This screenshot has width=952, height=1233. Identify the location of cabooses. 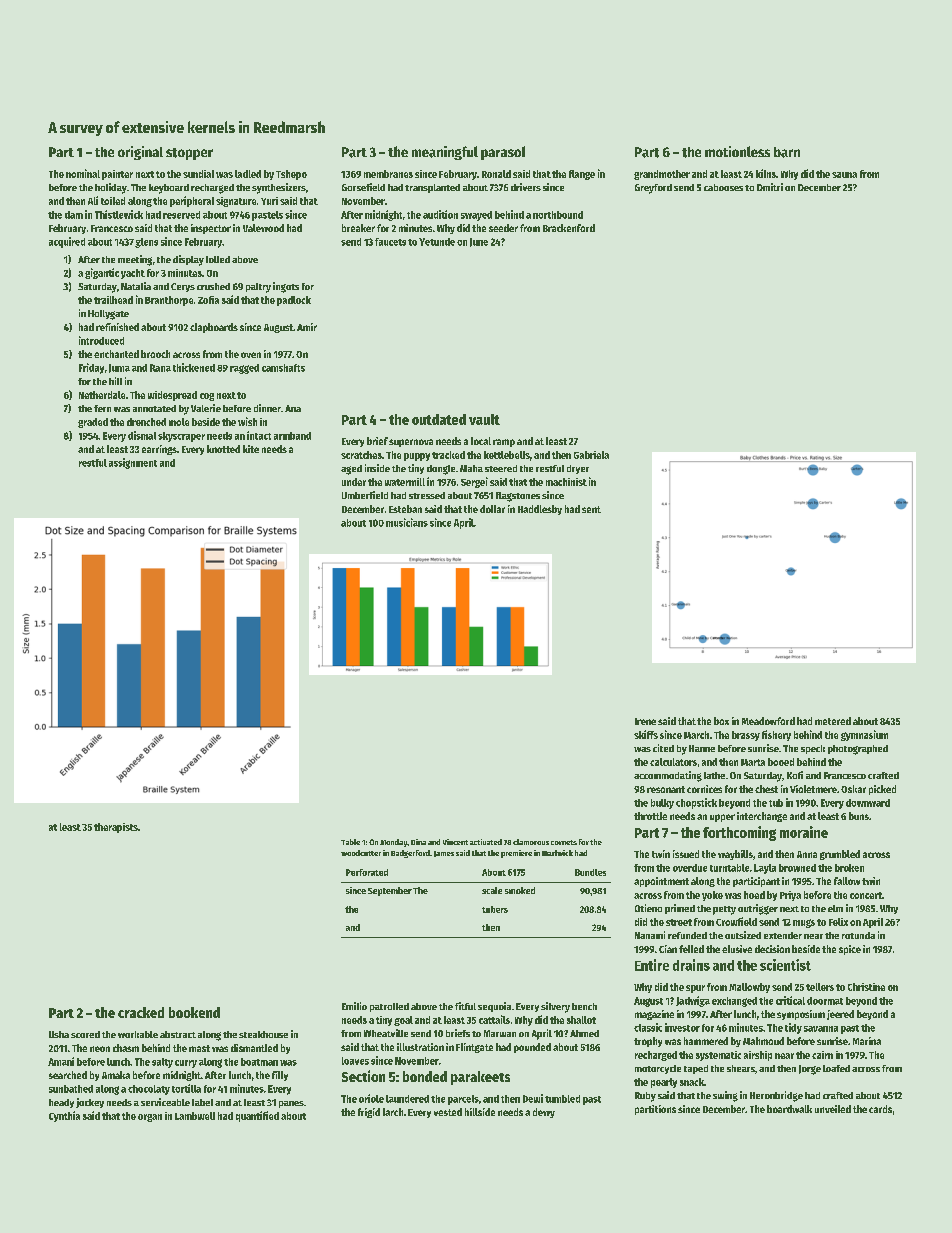
(723, 187).
